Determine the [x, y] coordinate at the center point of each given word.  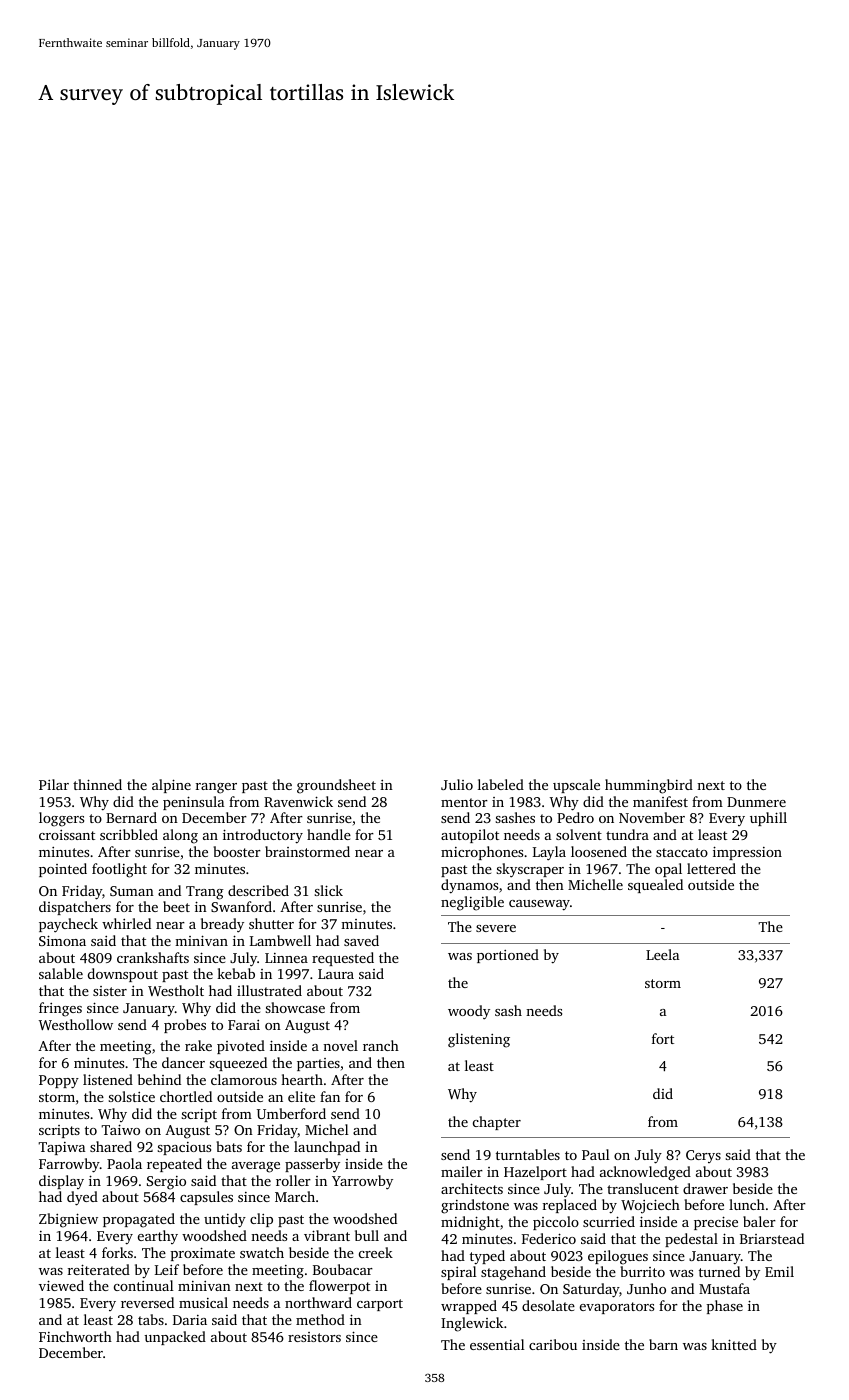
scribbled [129, 834]
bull [367, 1235]
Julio [457, 784]
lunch [747, 1204]
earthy [158, 1237]
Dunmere [756, 802]
